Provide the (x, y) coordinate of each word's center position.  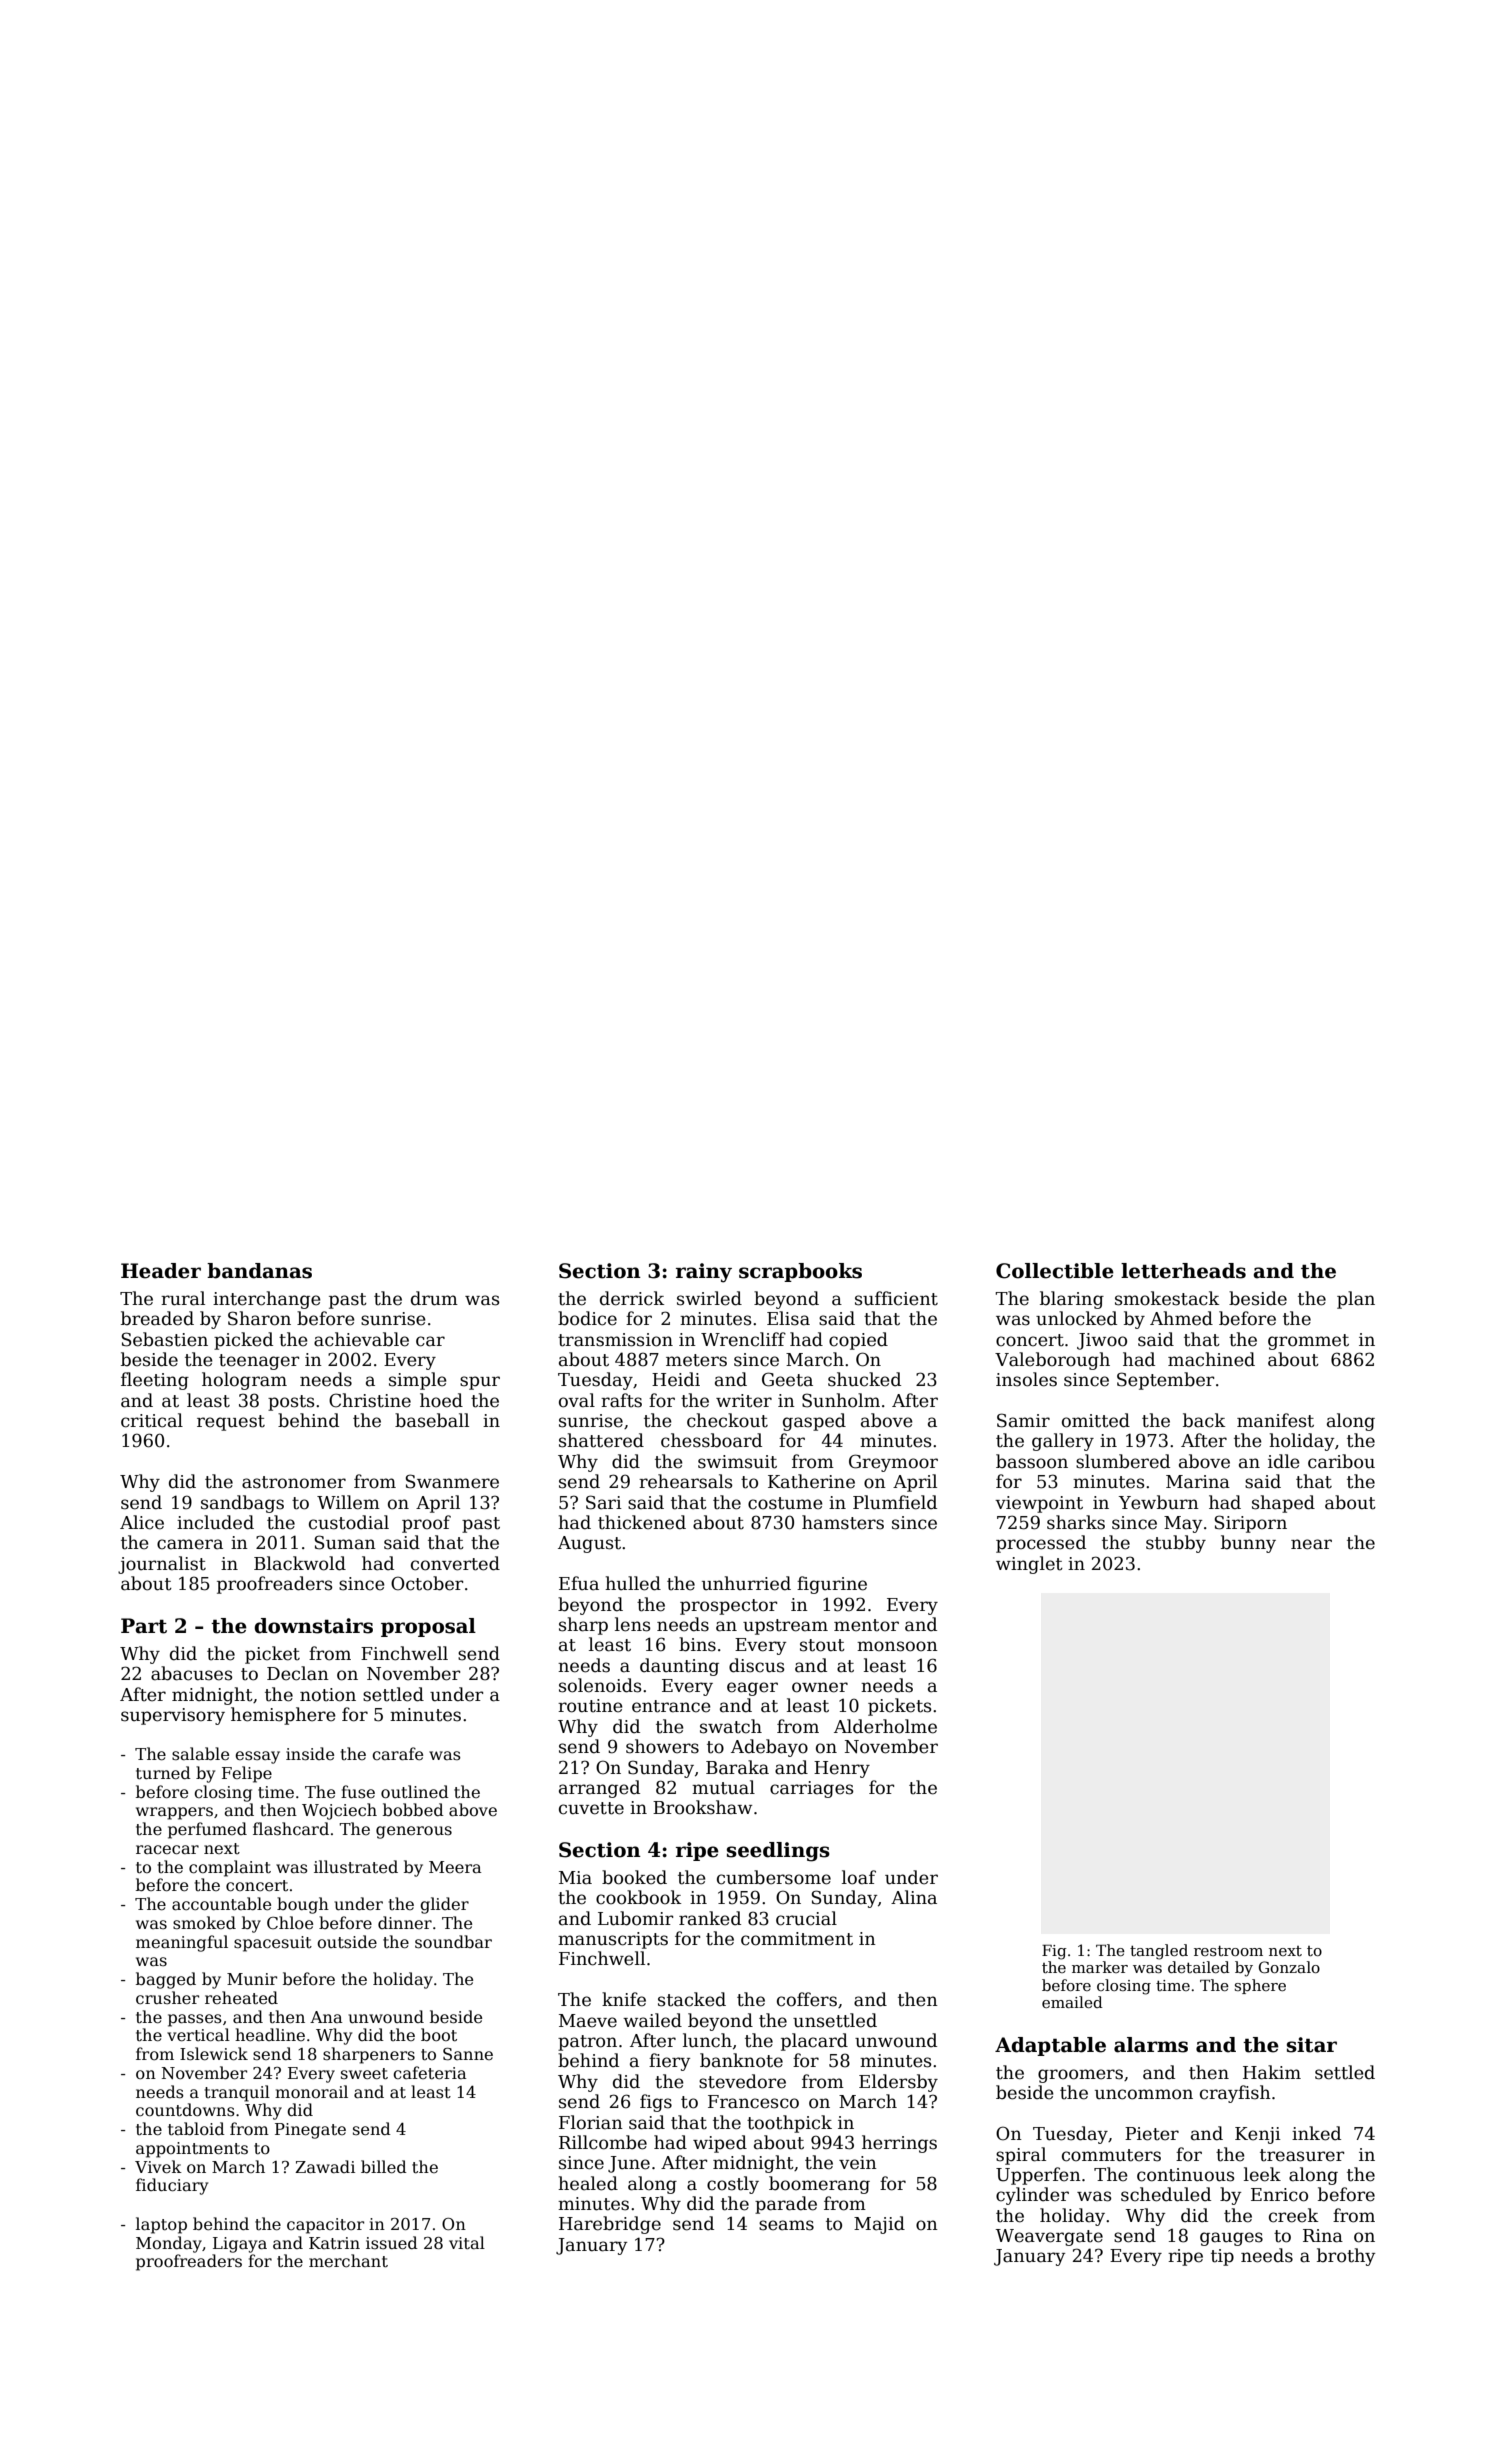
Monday (169, 2244)
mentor (866, 1625)
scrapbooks (800, 1272)
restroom (1228, 1950)
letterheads (1183, 1271)
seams (786, 2225)
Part (144, 1626)
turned (163, 1773)
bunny (1248, 1544)
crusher (167, 1998)
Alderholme (885, 1726)
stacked (692, 1999)
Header (161, 1271)
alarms (1151, 2045)
